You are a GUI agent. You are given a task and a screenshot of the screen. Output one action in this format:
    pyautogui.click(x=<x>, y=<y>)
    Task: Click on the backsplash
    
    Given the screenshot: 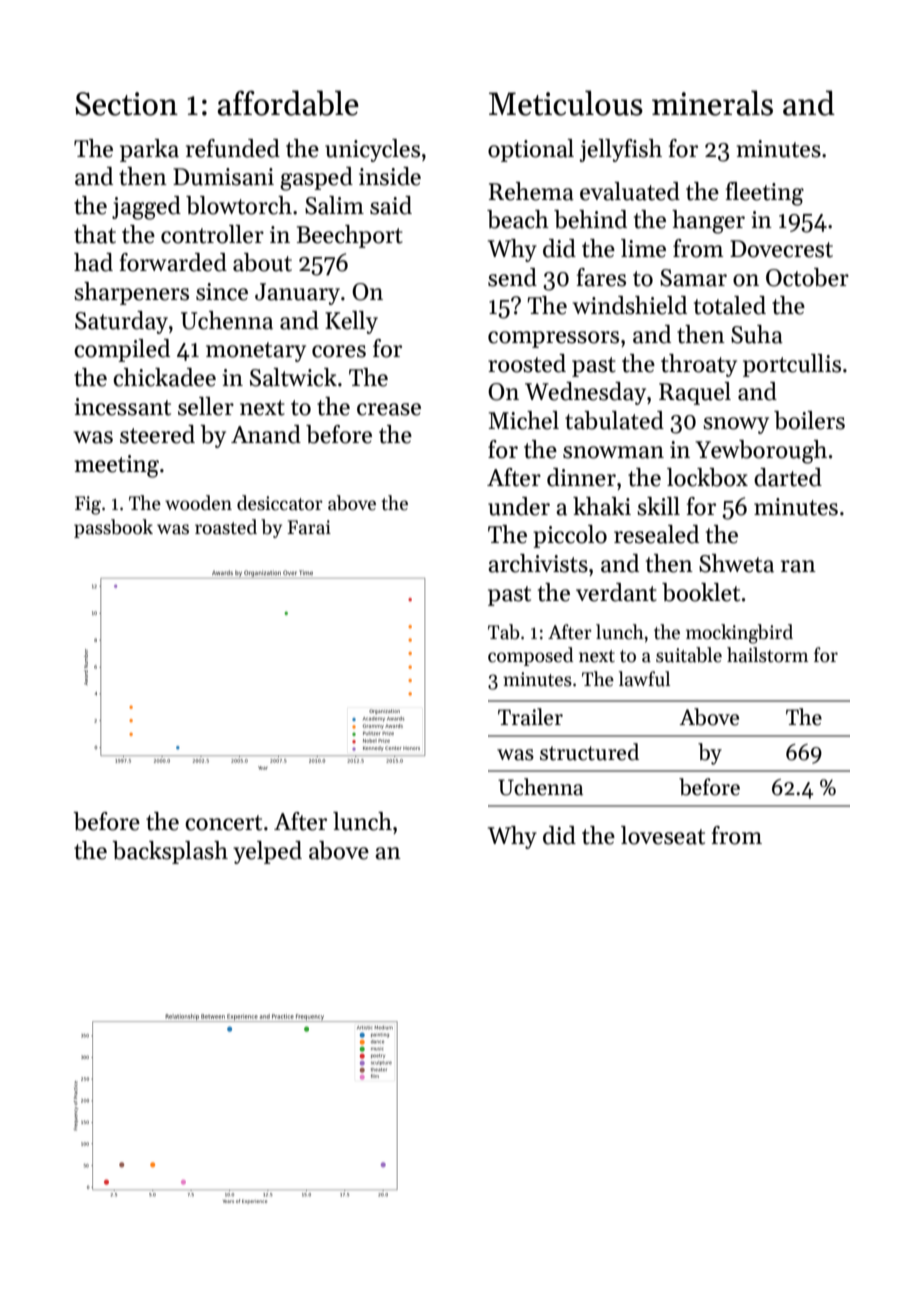 What is the action you would take?
    pyautogui.click(x=170, y=852)
